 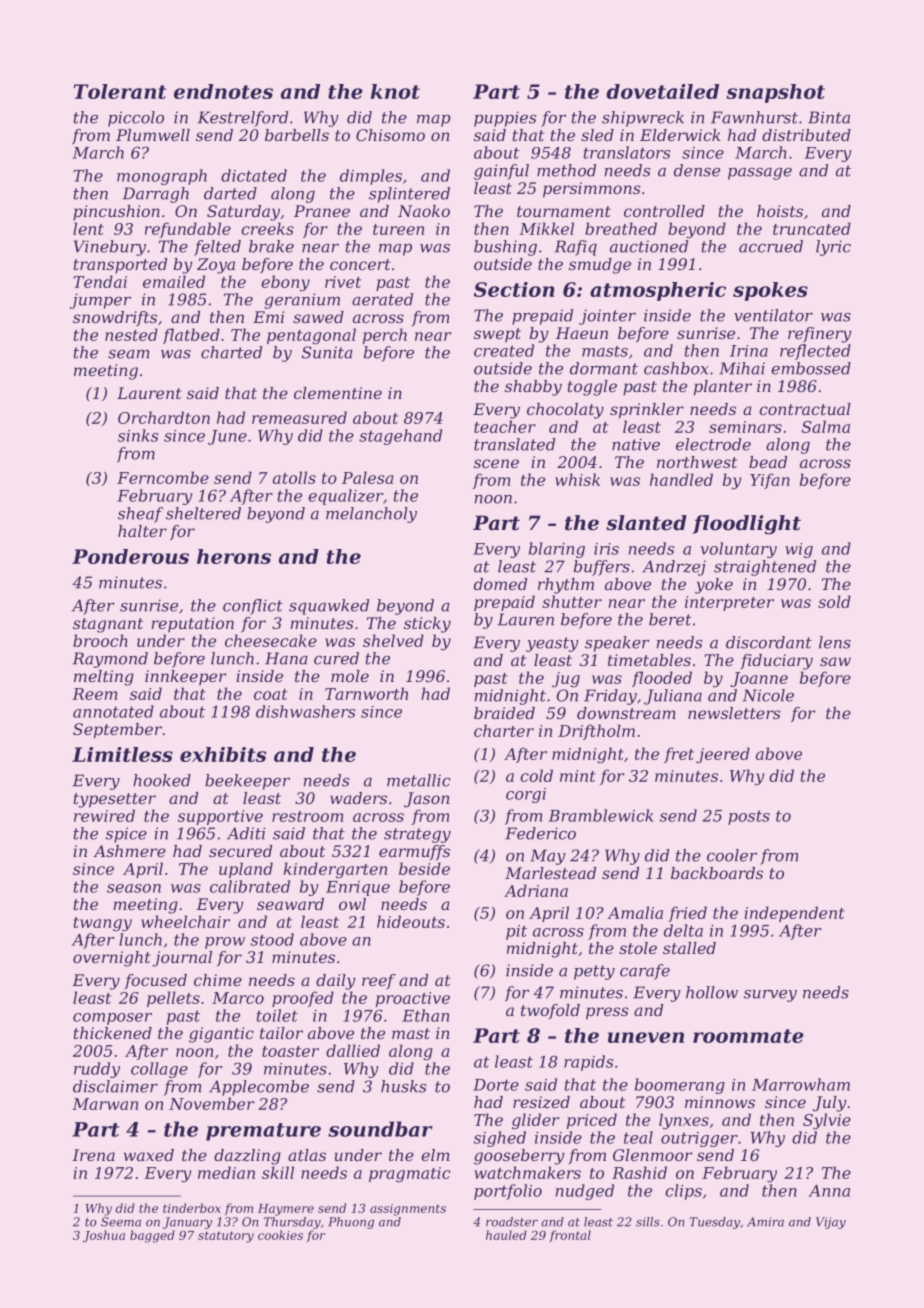 What do you see at coordinates (424, 868) in the page?
I see `beside` at bounding box center [424, 868].
